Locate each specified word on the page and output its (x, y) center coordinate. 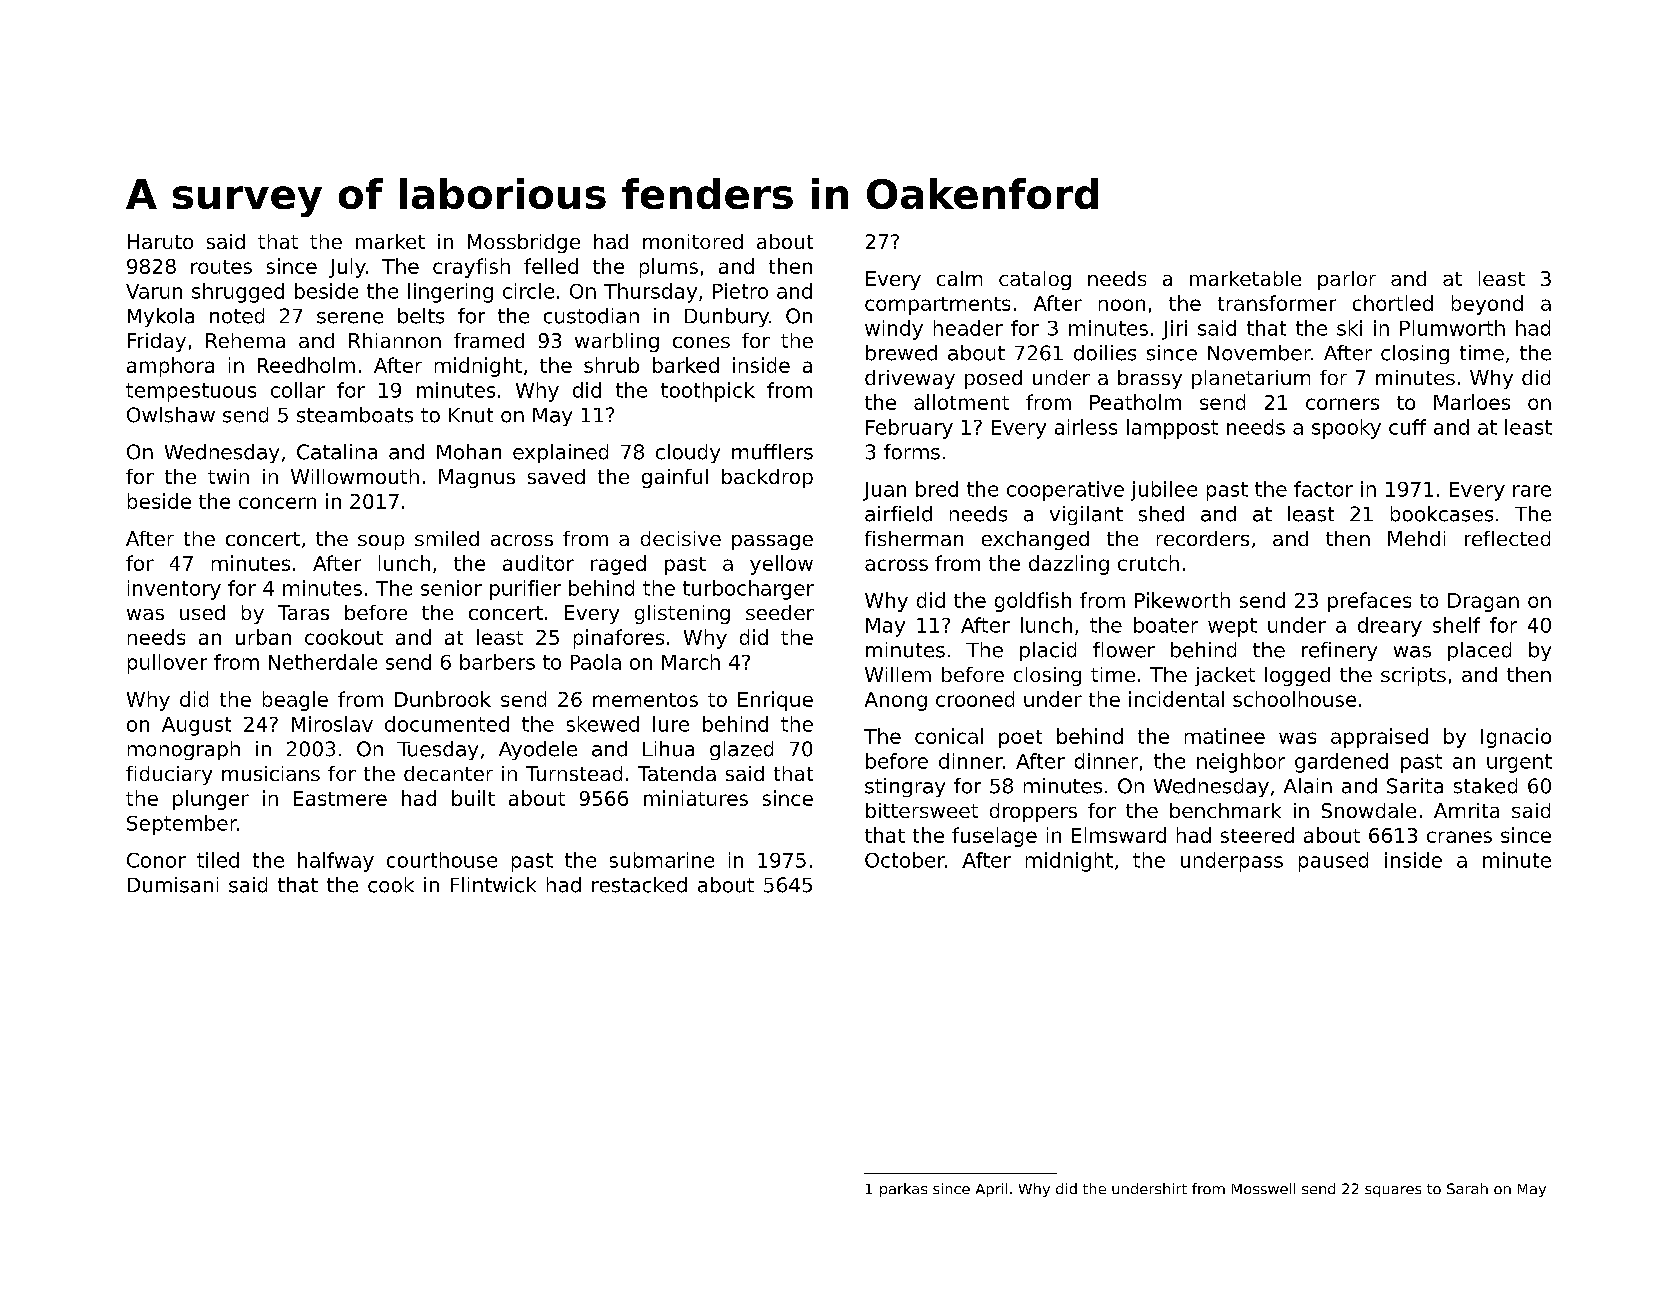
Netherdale (323, 662)
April (991, 1190)
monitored (693, 241)
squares (1393, 1191)
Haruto (160, 241)
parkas (903, 1190)
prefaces (1369, 602)
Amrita (1466, 810)
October (905, 860)
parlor (1347, 280)
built (473, 798)
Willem (898, 674)
